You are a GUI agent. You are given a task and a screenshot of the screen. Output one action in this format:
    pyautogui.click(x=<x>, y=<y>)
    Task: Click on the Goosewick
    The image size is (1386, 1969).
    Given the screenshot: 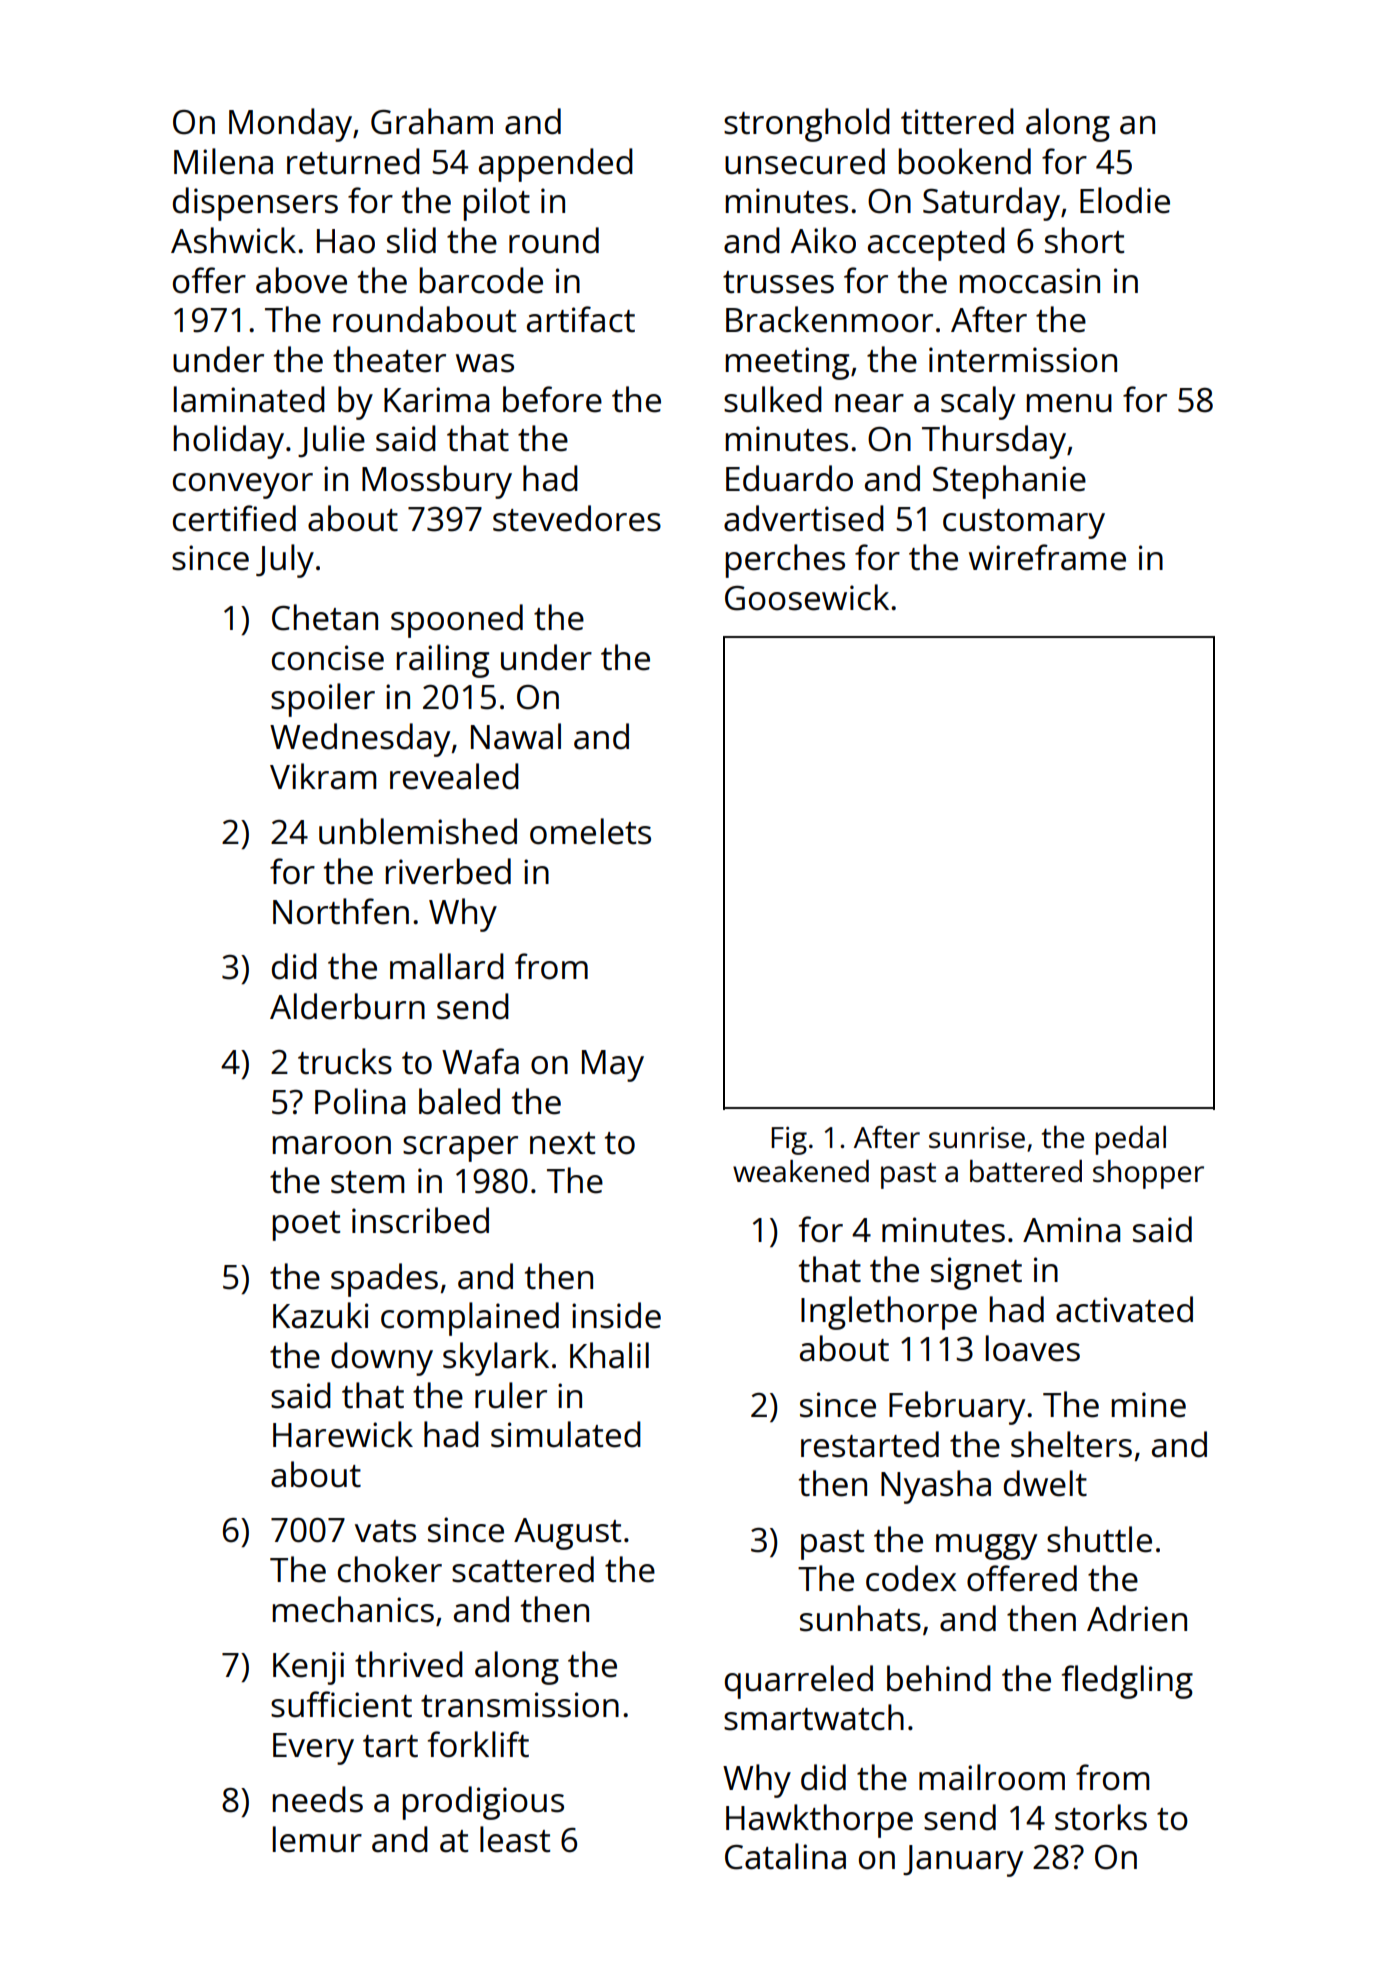 What is the action you would take?
    pyautogui.click(x=807, y=597)
